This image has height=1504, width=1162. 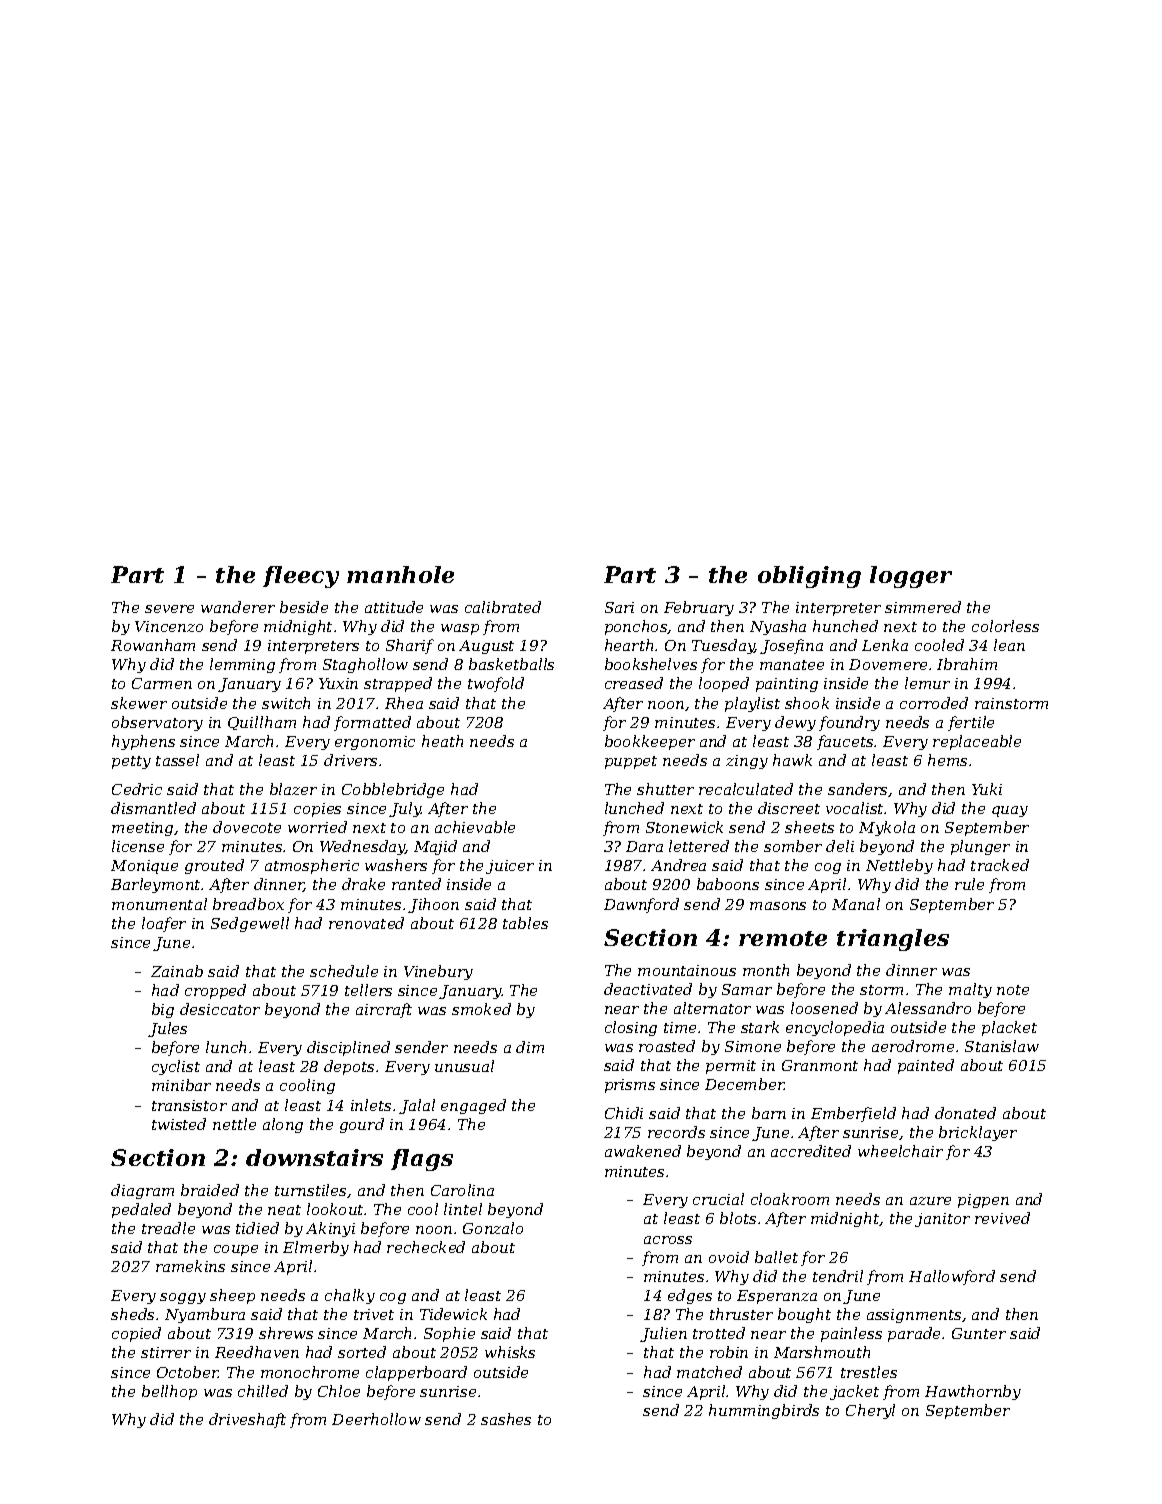 I want to click on jacket, so click(x=854, y=1392).
